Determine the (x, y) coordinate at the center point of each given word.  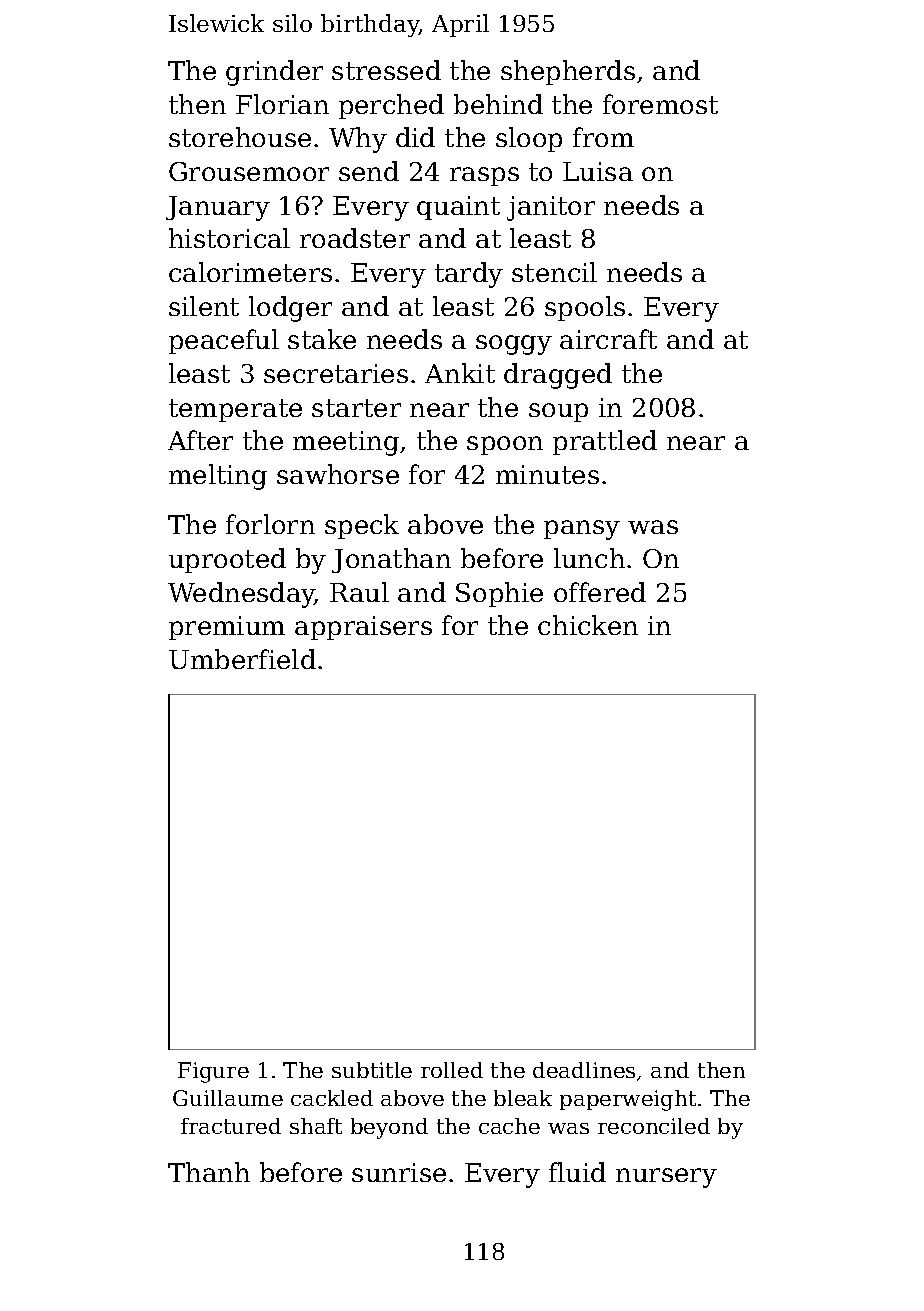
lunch (589, 558)
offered (600, 592)
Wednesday (241, 595)
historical (229, 238)
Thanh (209, 1172)
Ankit (460, 373)
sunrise (399, 1172)
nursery (666, 1178)
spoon (505, 445)
